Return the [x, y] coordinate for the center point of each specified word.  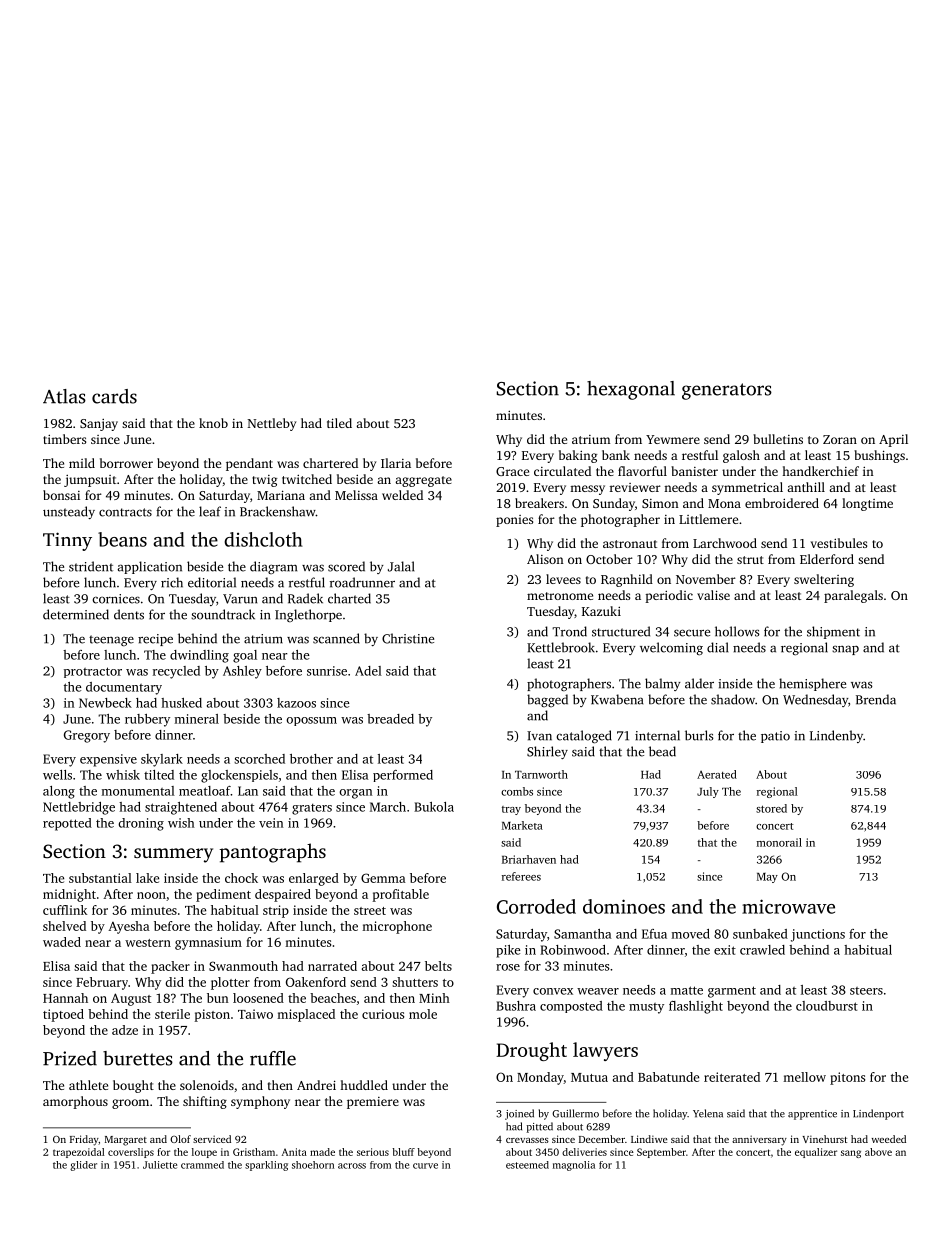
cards [114, 396]
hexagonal [631, 390]
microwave [788, 906]
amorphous [75, 1102]
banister [694, 471]
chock [241, 878]
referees [521, 876]
